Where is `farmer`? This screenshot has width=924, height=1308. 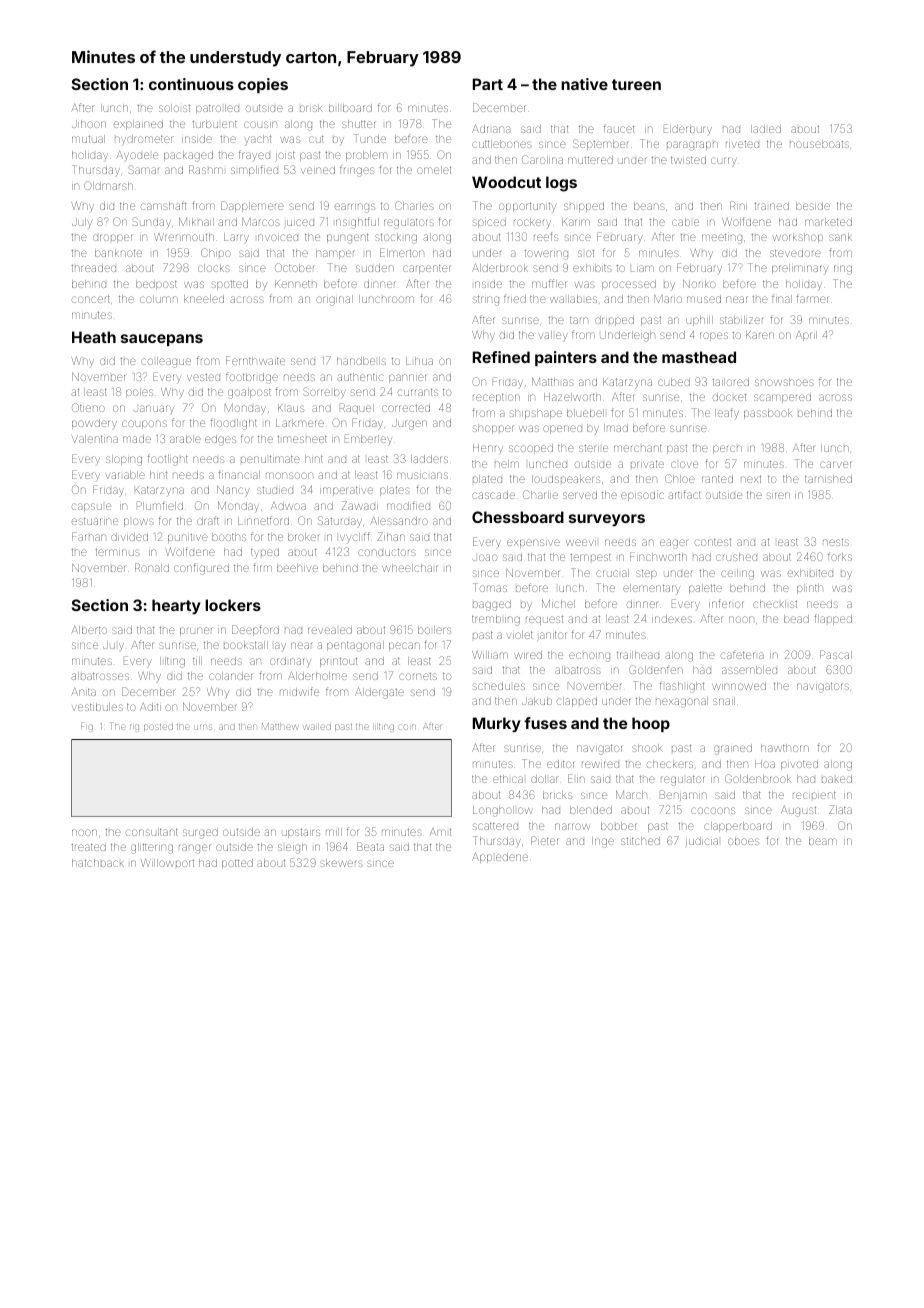 farmer is located at coordinates (812, 298).
